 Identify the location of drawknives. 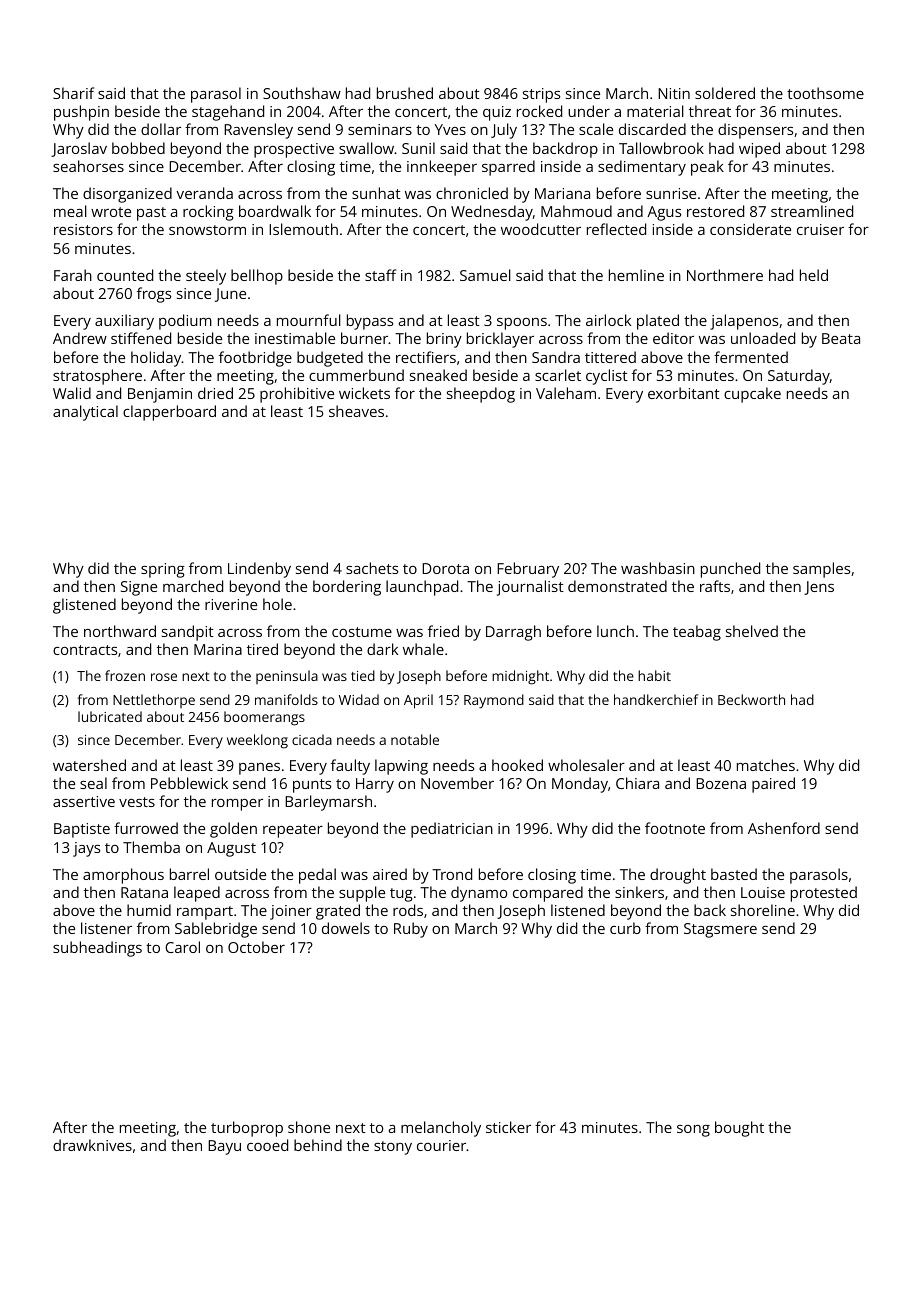
(92, 1145).
